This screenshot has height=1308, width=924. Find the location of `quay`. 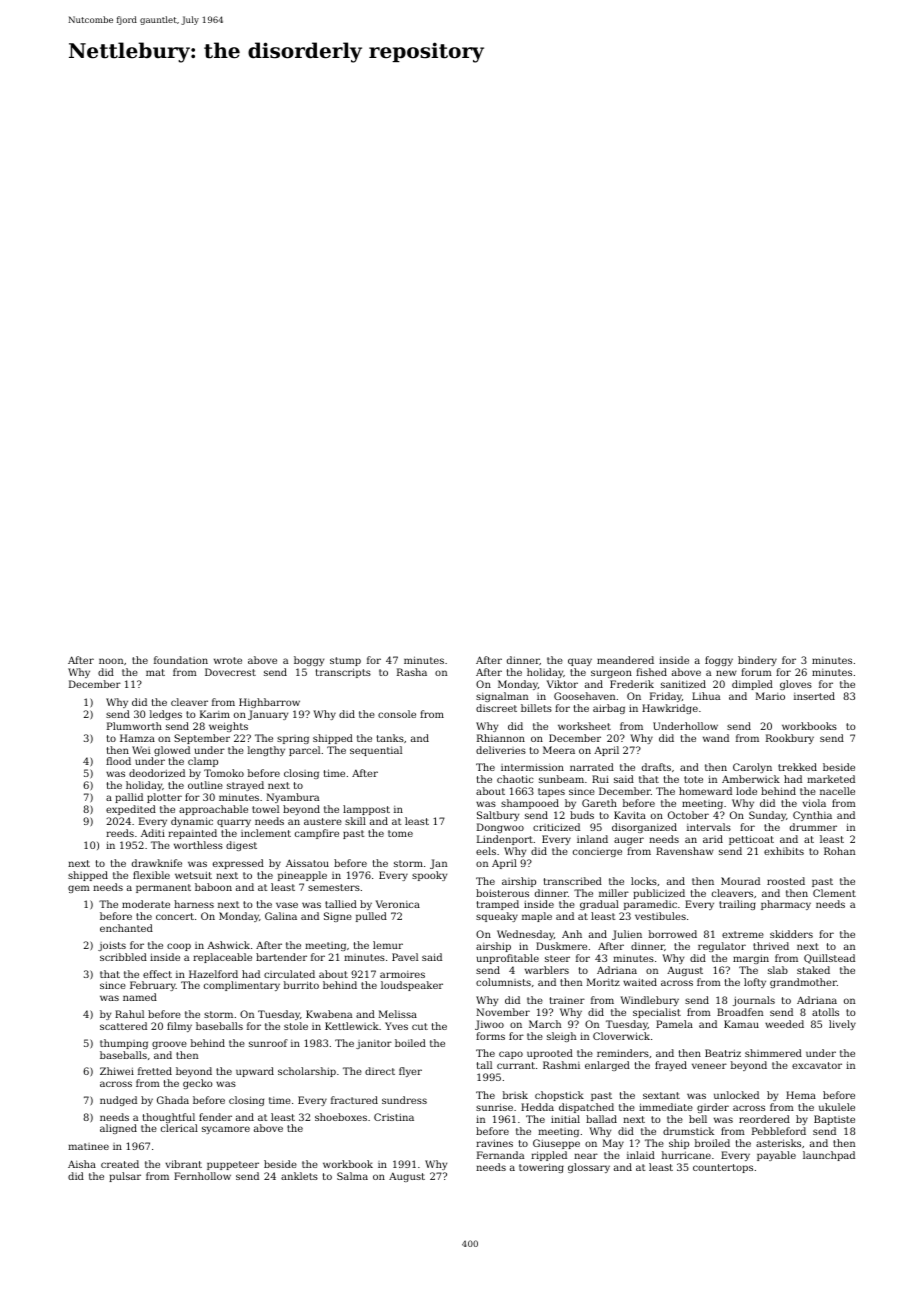

quay is located at coordinates (580, 662).
